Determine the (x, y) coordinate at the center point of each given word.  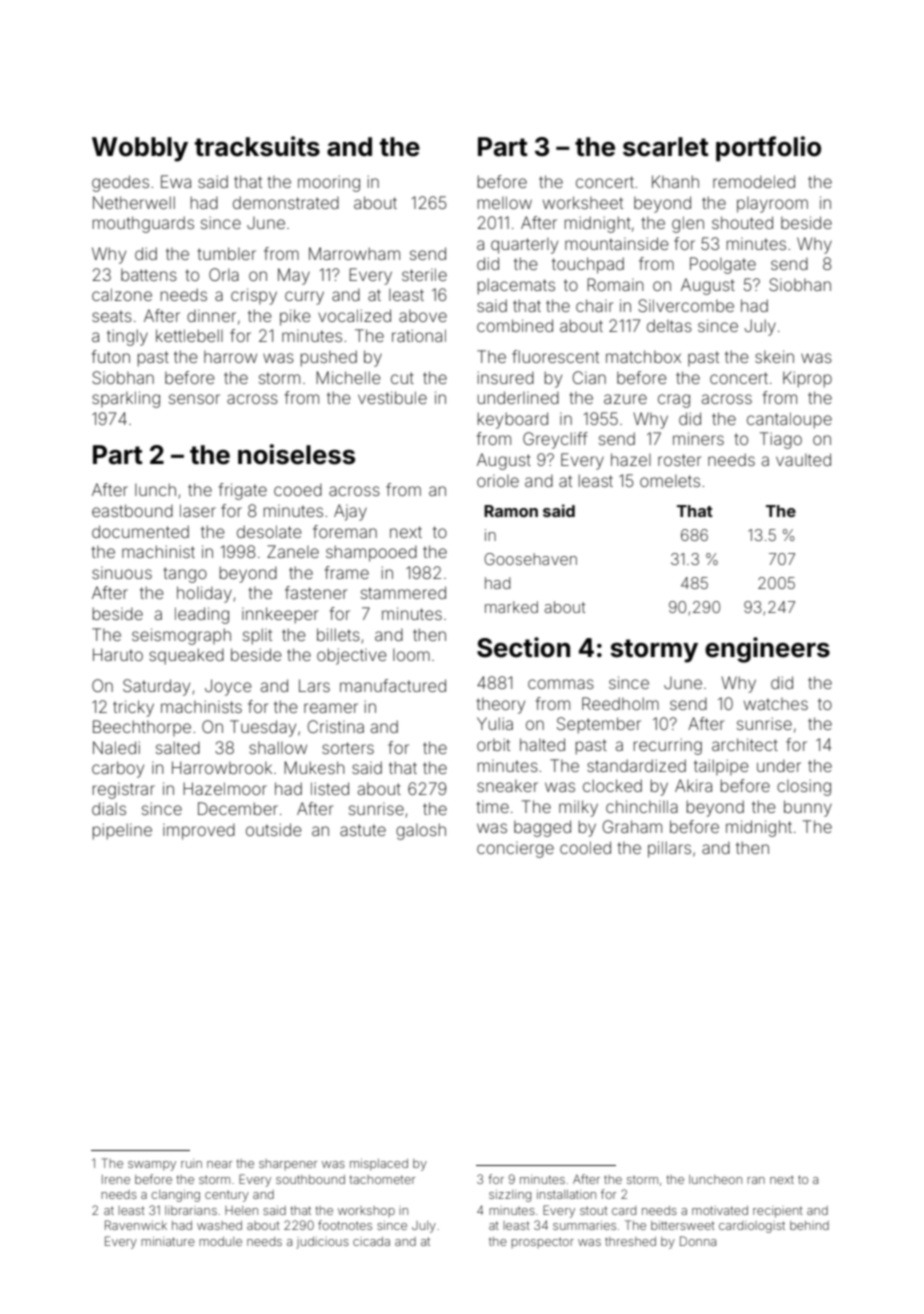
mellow (505, 202)
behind (809, 1225)
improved (199, 831)
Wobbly (140, 149)
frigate (243, 491)
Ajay (350, 512)
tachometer (382, 1179)
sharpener (288, 1164)
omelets (670, 481)
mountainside (617, 243)
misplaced (379, 1165)
